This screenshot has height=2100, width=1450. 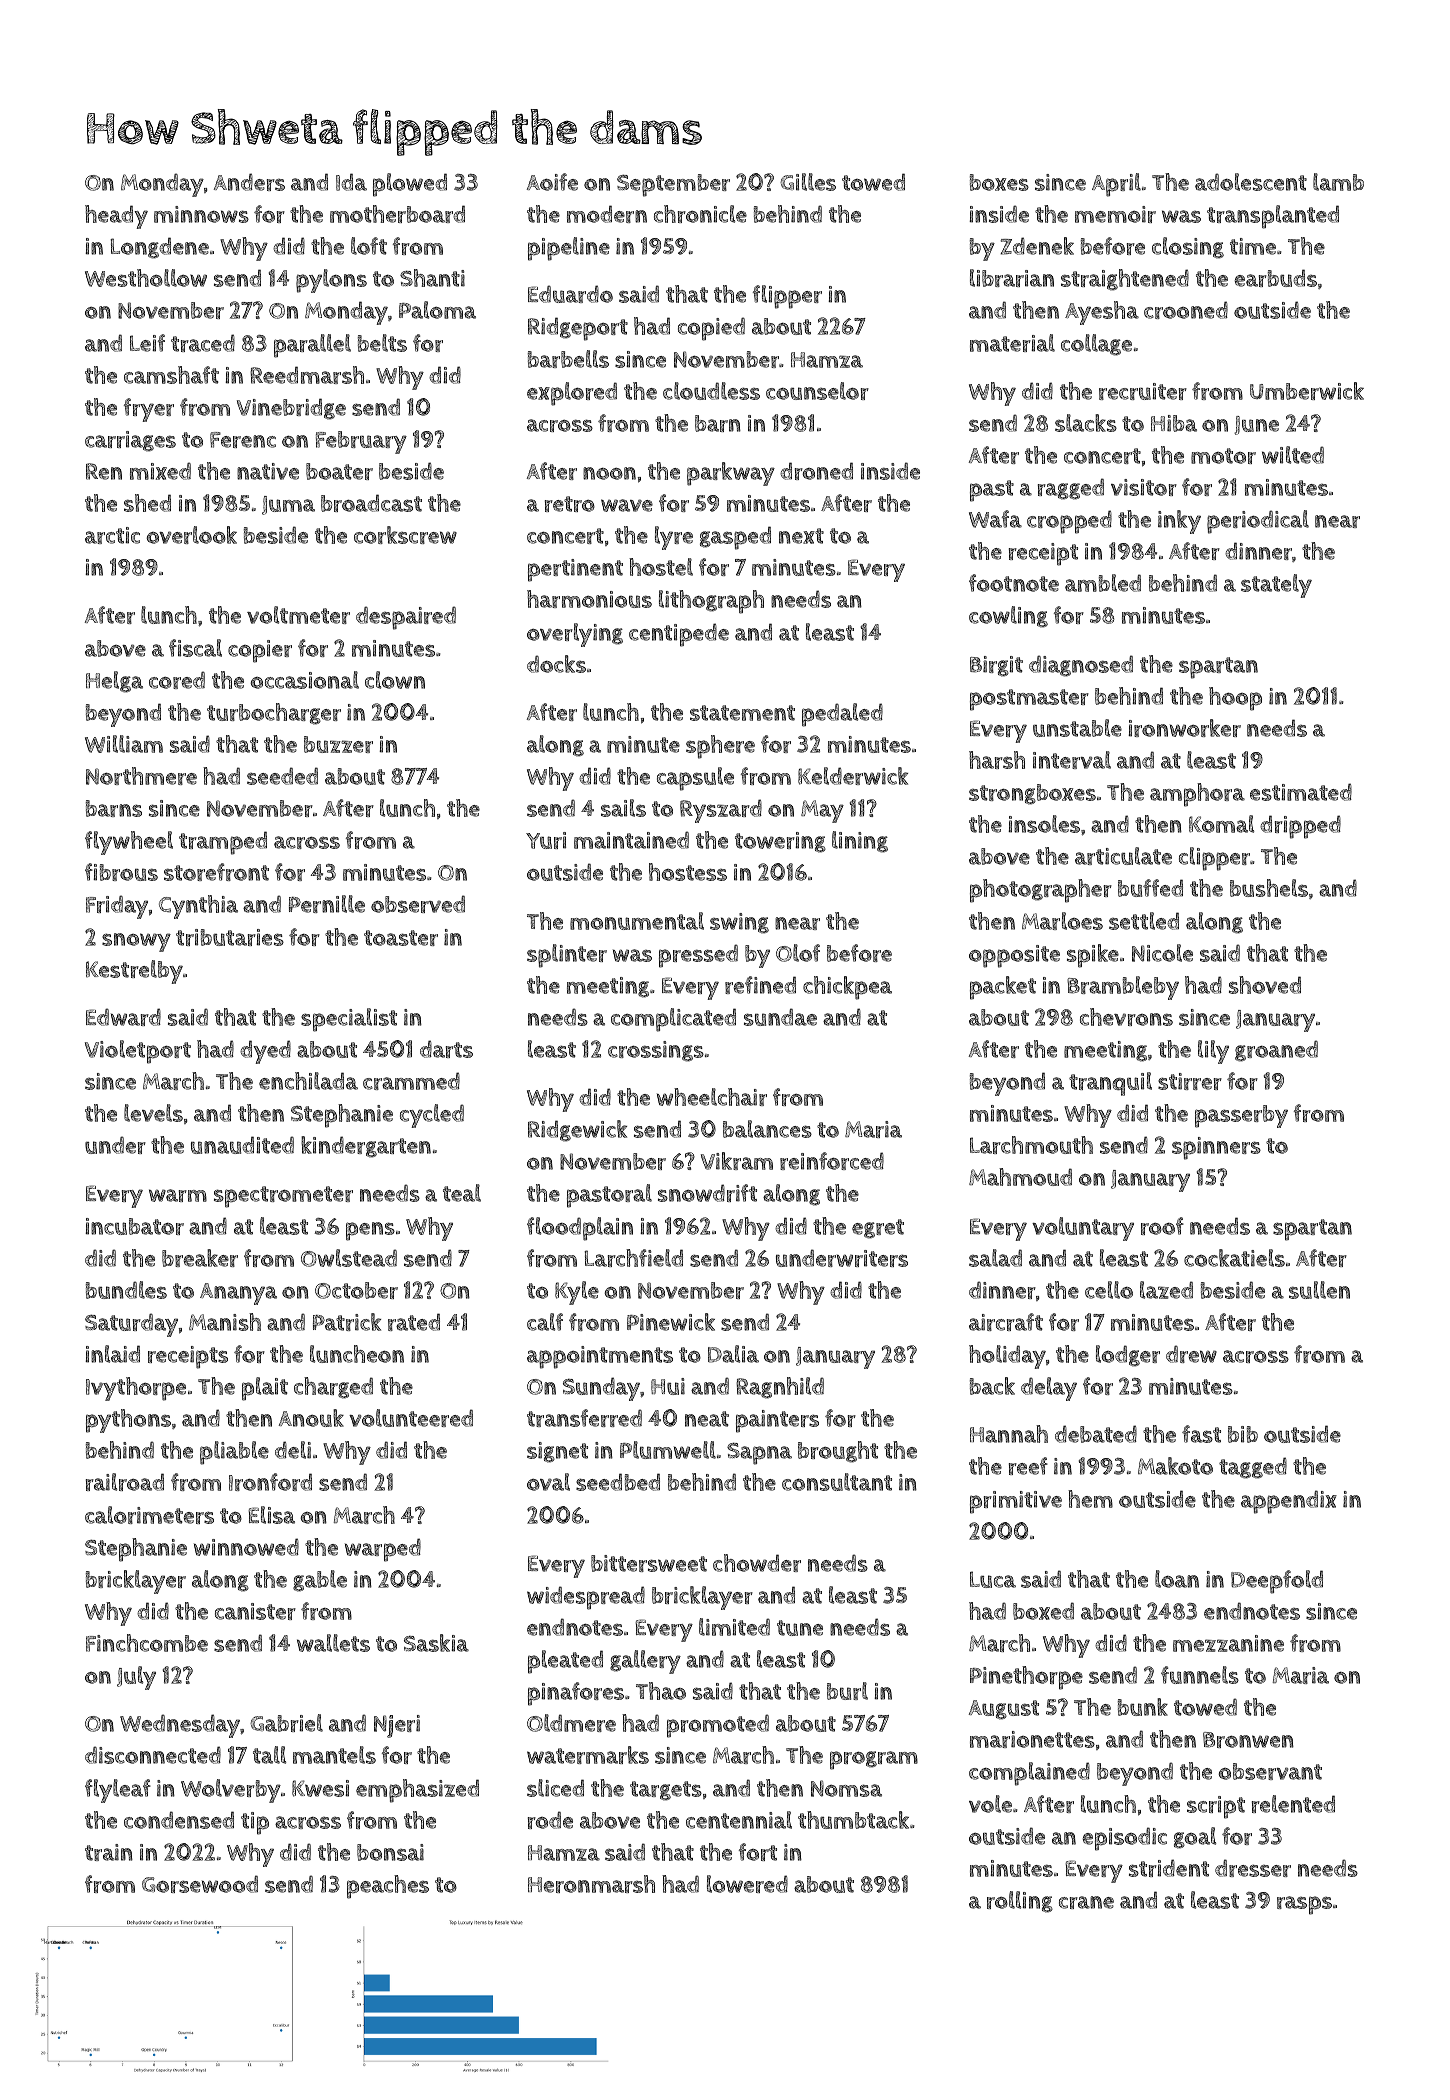 What do you see at coordinates (446, 1049) in the screenshot?
I see `darts` at bounding box center [446, 1049].
